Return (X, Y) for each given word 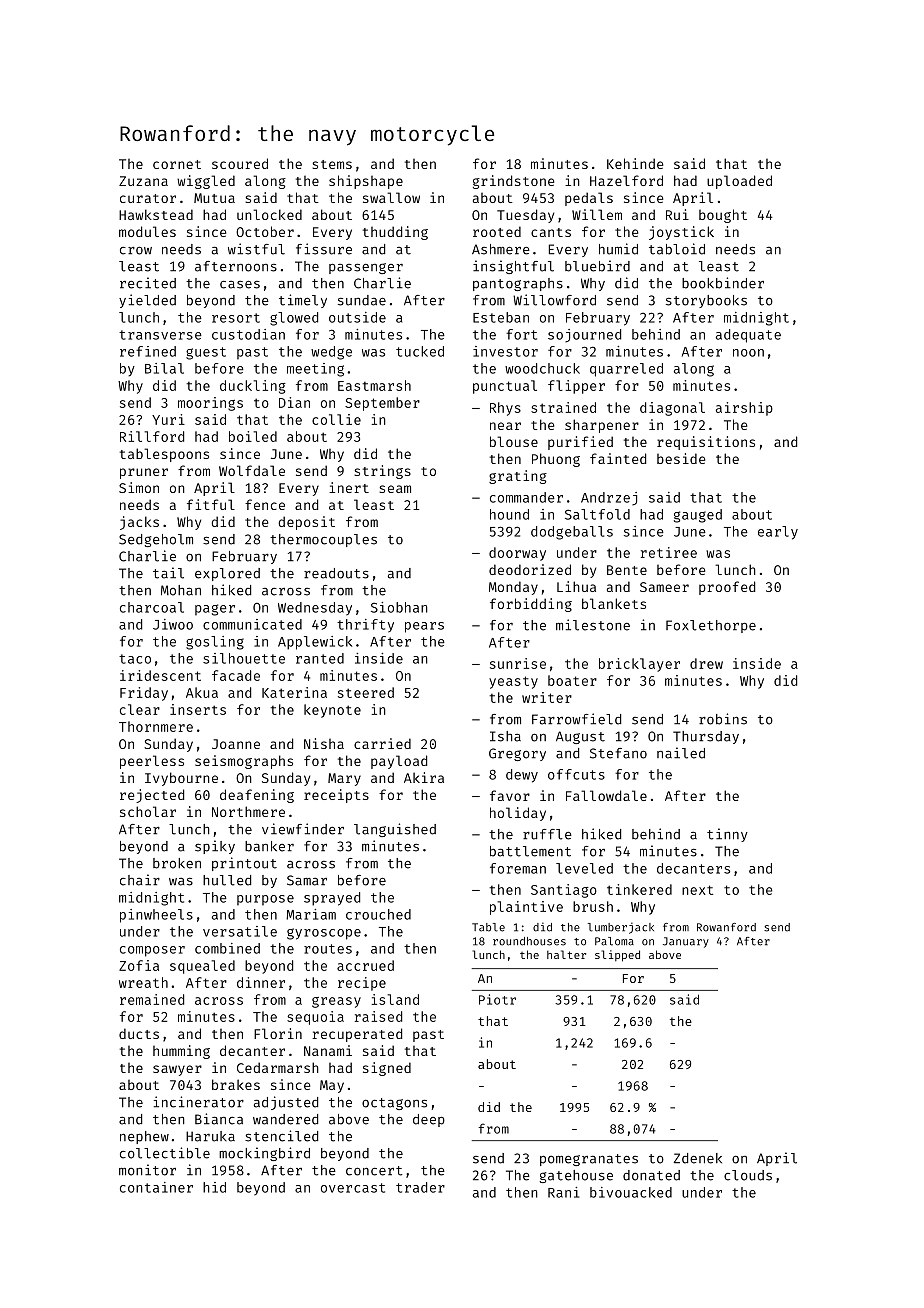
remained (152, 999)
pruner (144, 473)
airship (744, 409)
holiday (518, 814)
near (505, 426)
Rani (563, 1192)
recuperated (357, 1035)
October (265, 231)
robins (723, 719)
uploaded (739, 182)
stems (332, 164)
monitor (147, 1170)
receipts (336, 796)
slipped (617, 956)
